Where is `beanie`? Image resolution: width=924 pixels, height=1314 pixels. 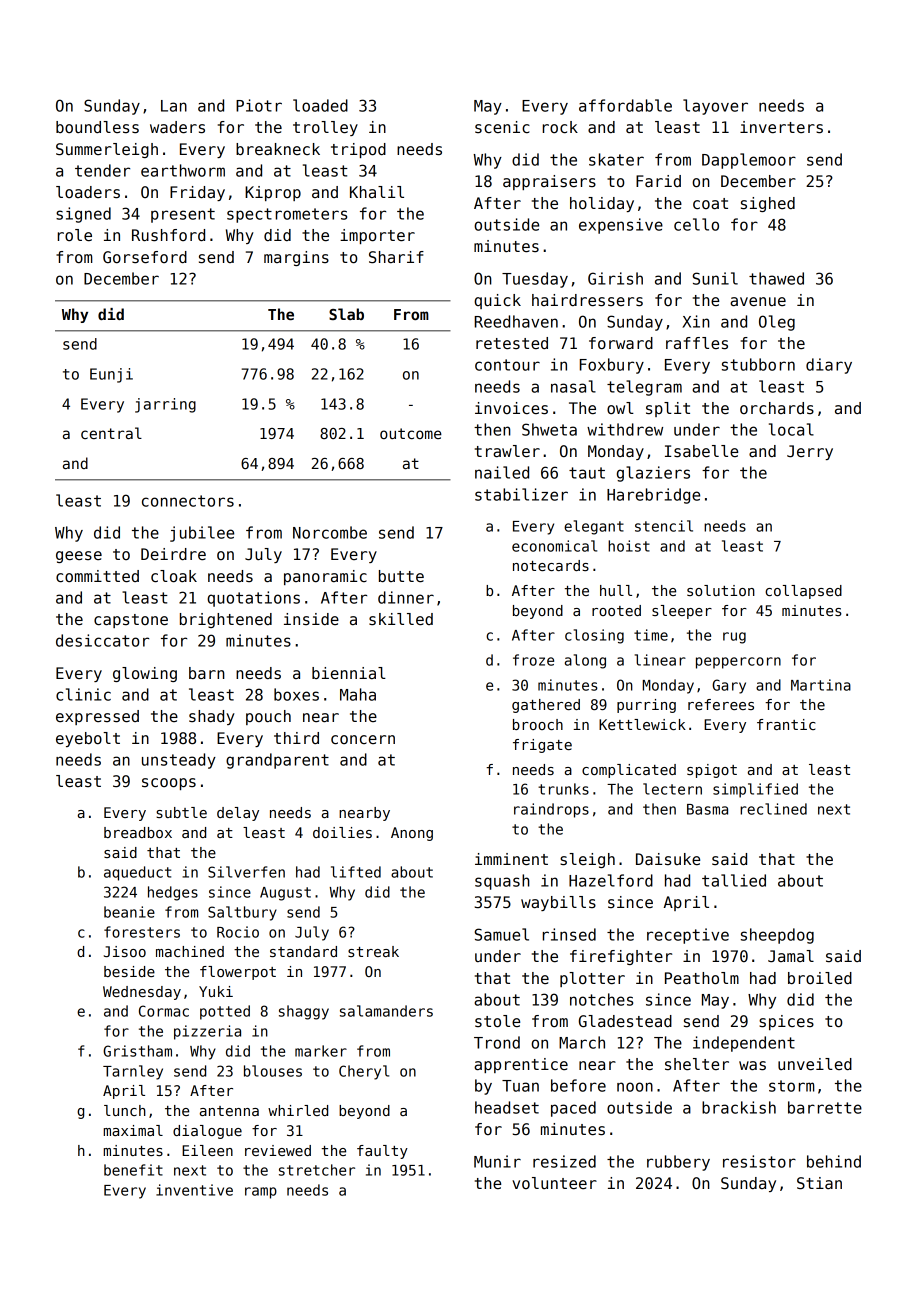 beanie is located at coordinates (129, 912).
